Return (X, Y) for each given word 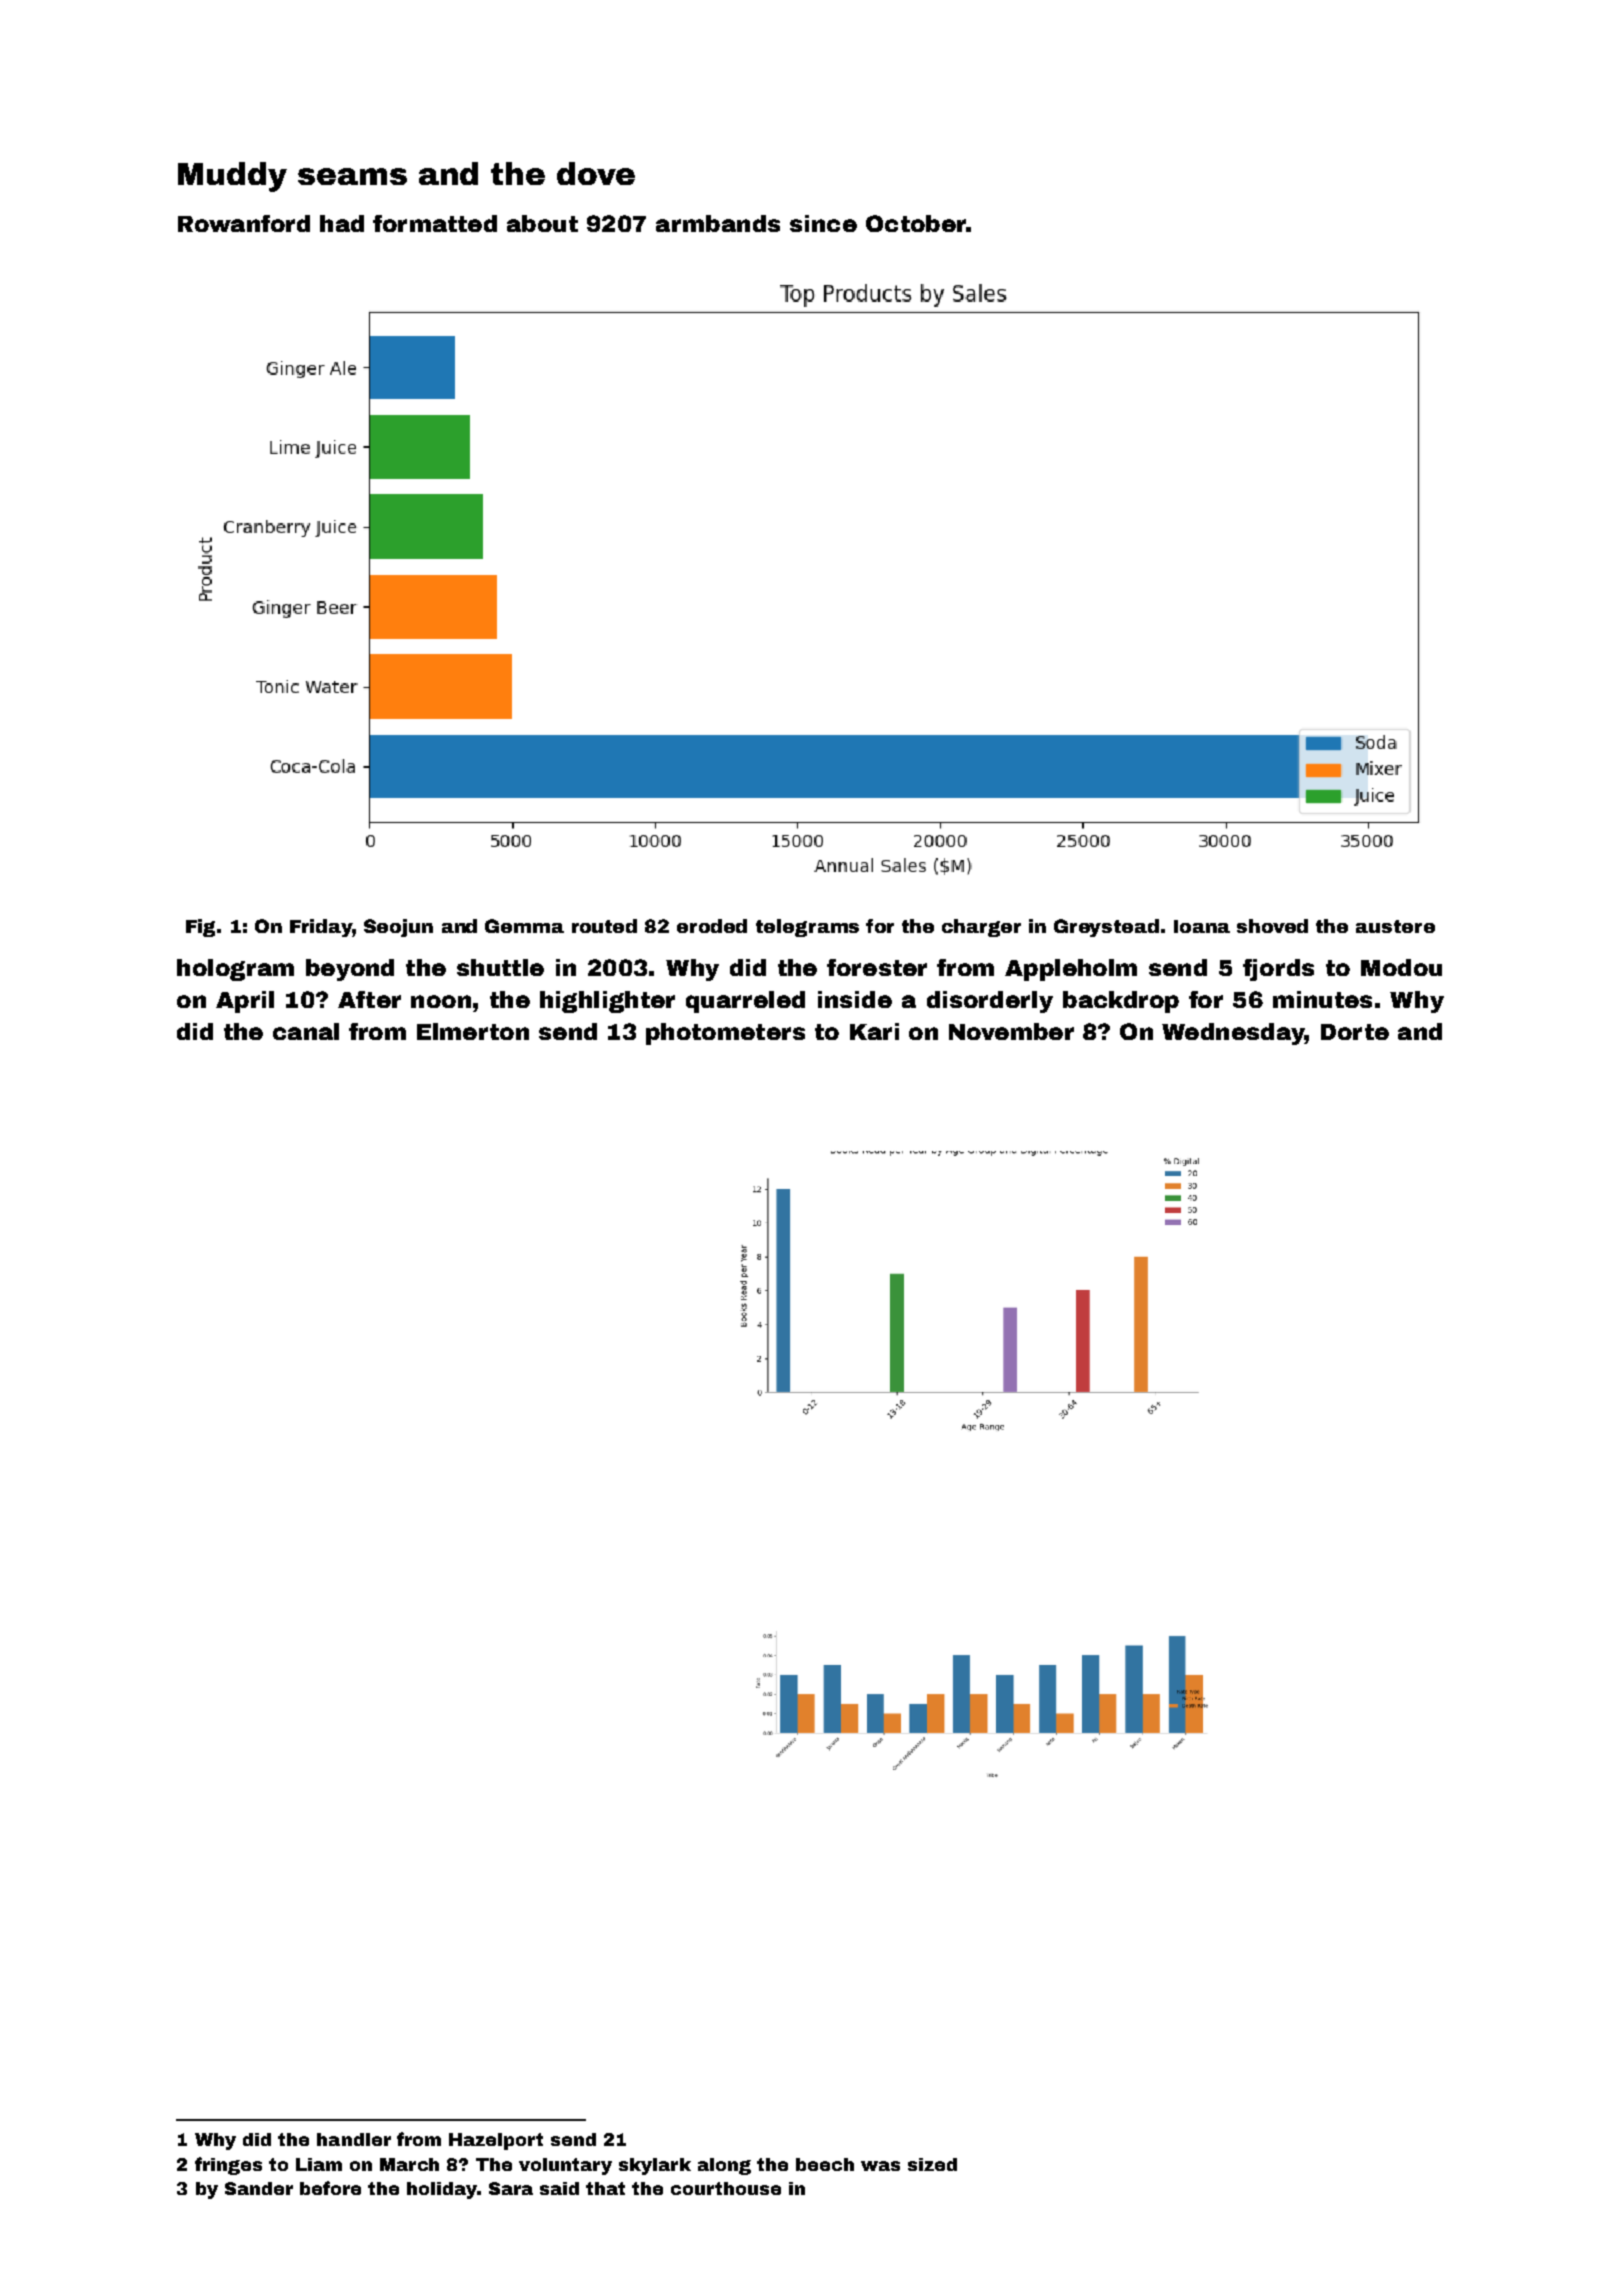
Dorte (1355, 1032)
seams (352, 176)
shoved (1272, 926)
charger (981, 928)
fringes (228, 2166)
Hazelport (496, 2141)
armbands (718, 223)
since (823, 223)
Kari (874, 1031)
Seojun (398, 928)
